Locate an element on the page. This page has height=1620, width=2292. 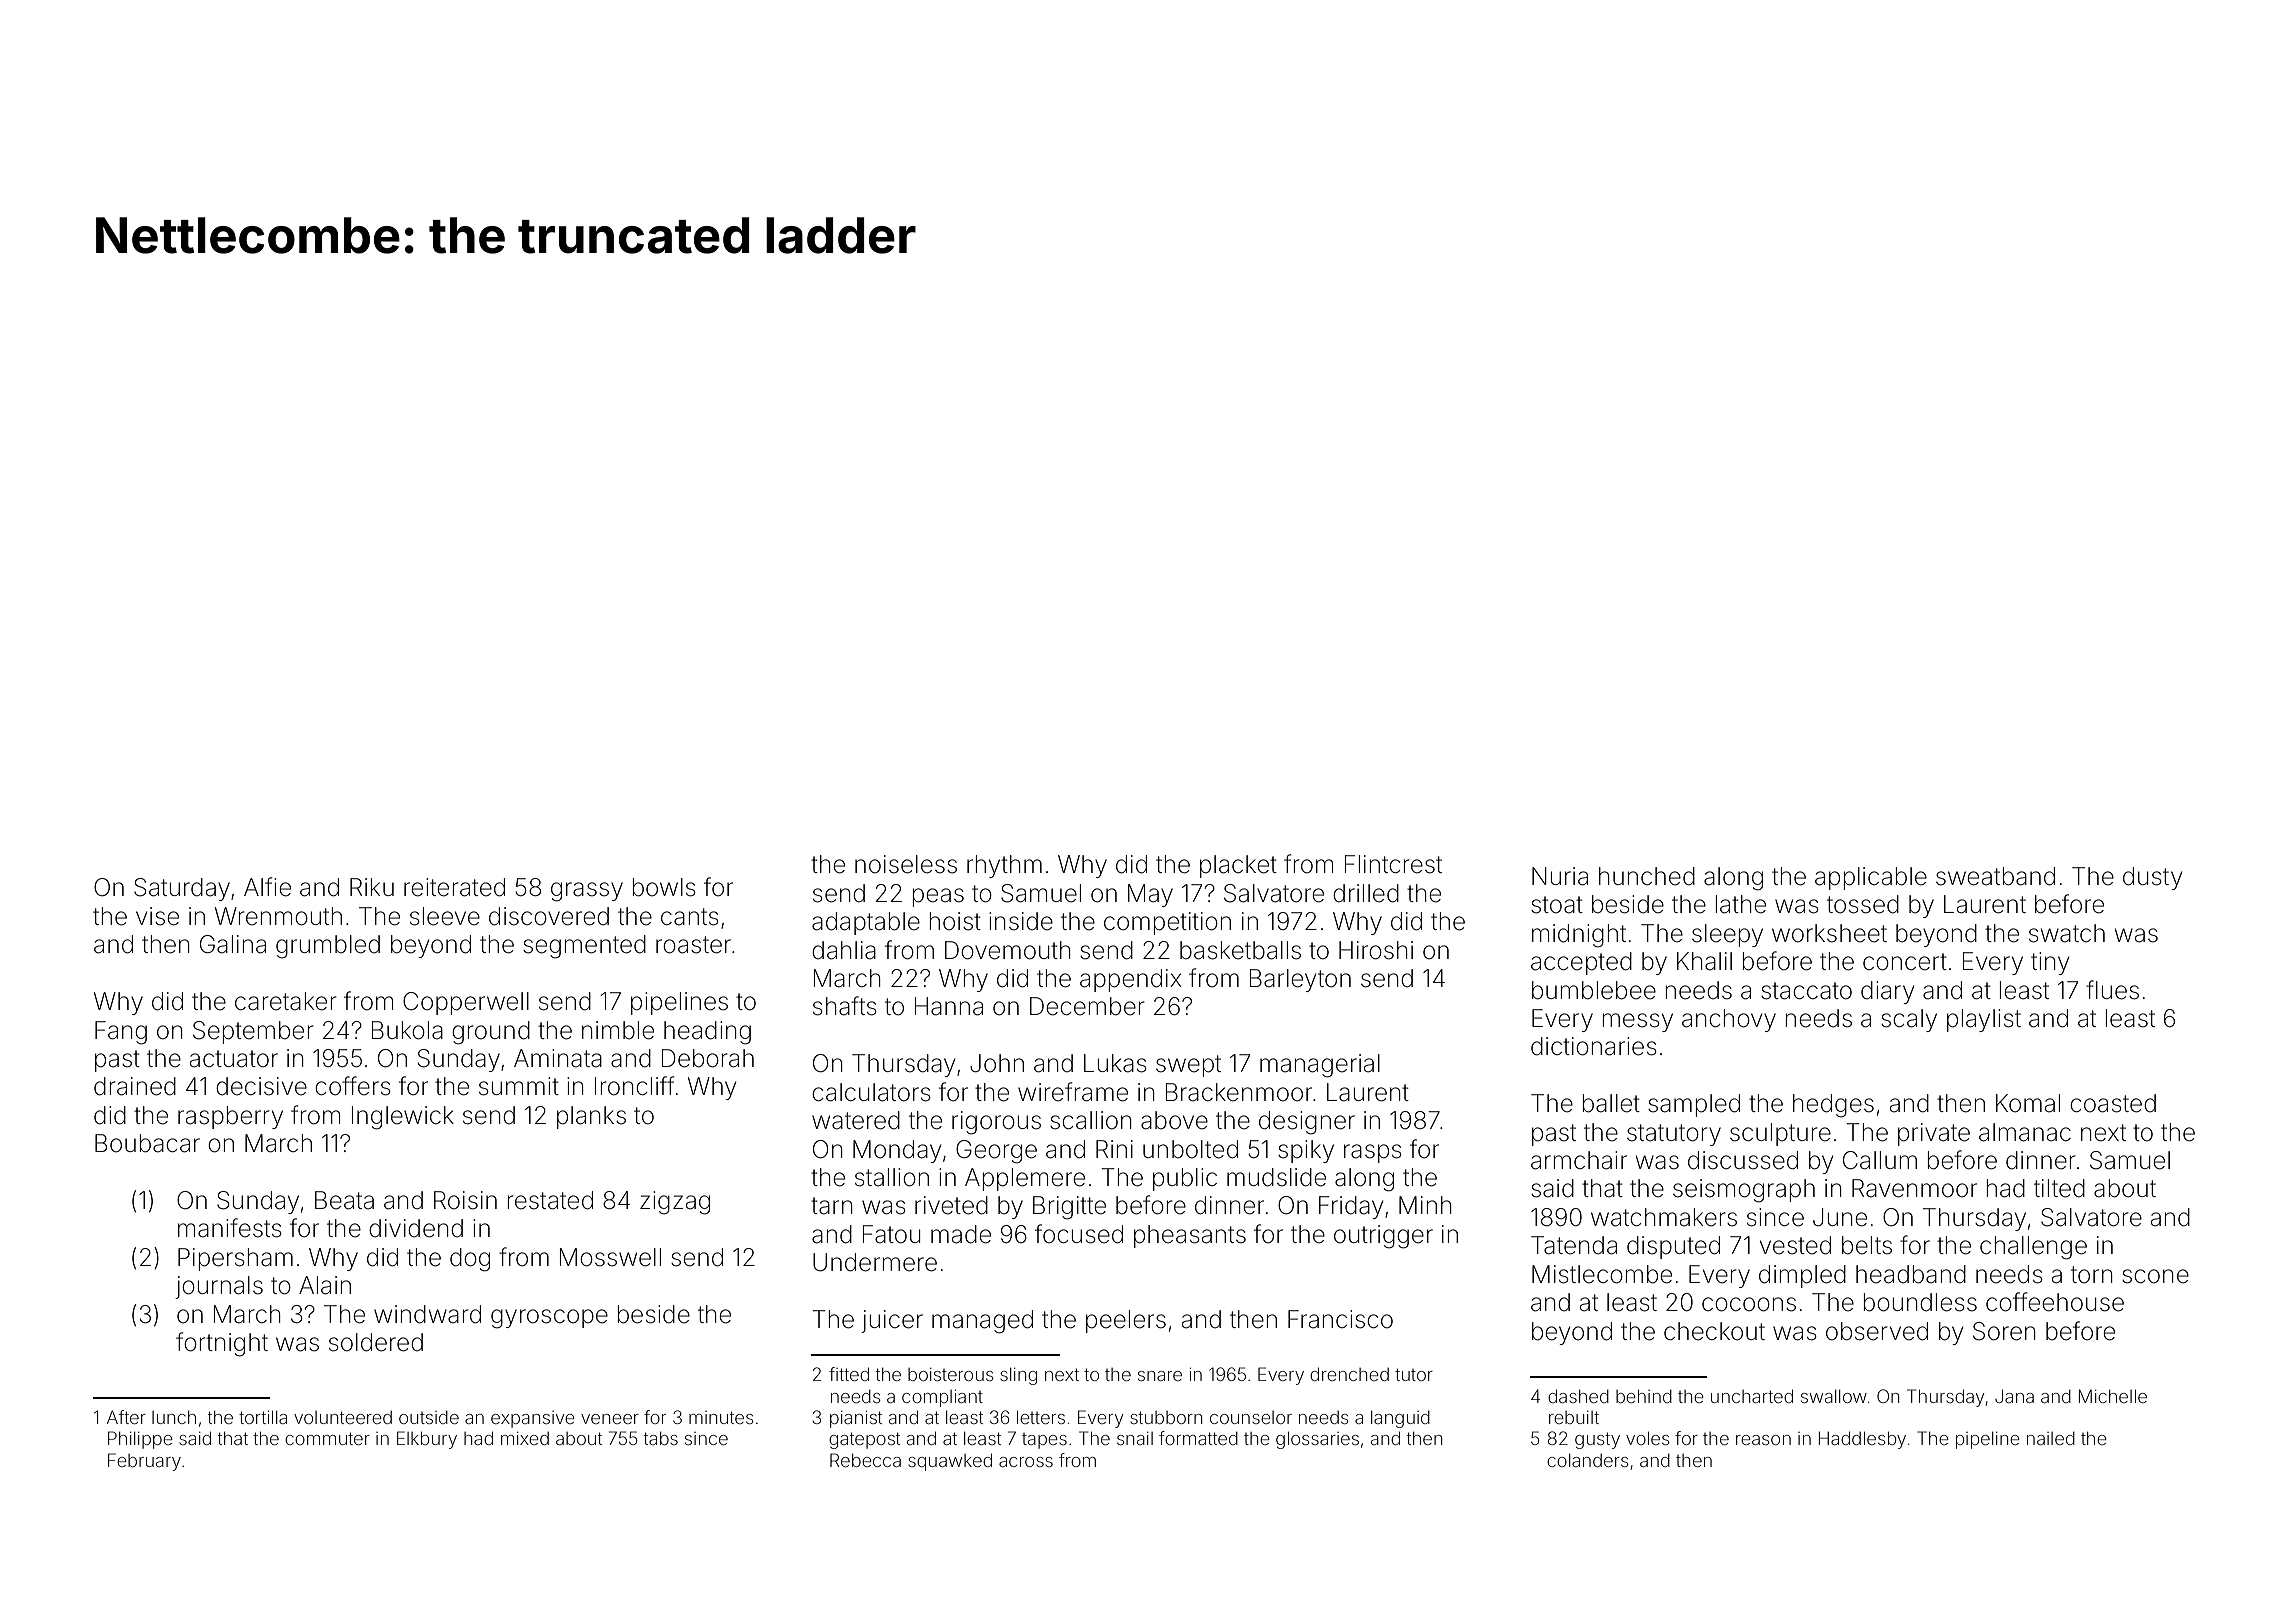
Roisin is located at coordinates (465, 1200).
